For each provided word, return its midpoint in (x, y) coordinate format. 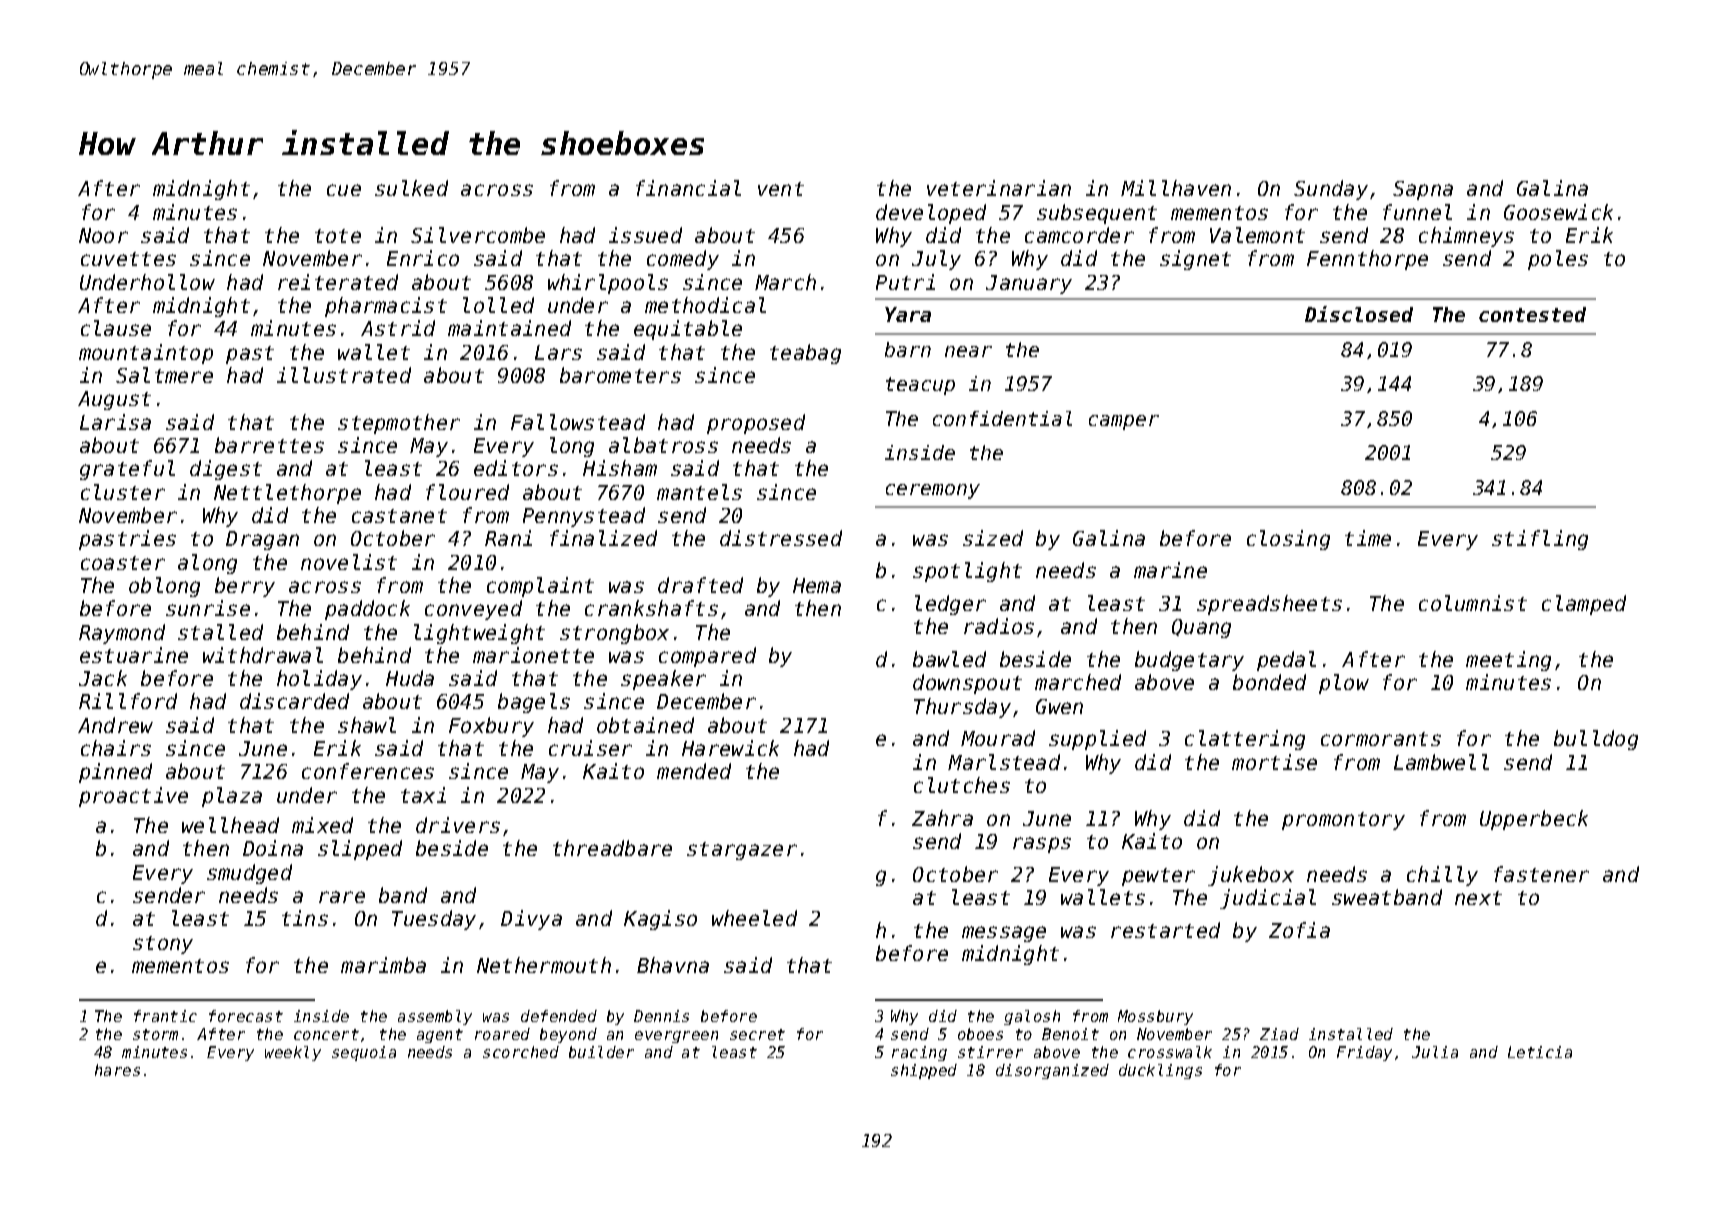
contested (1532, 314)
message (1004, 934)
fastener (1541, 874)
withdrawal (263, 655)
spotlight (967, 572)
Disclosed (1359, 314)
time (1368, 538)
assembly (435, 1017)
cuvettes (128, 259)
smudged (249, 874)
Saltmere (164, 375)
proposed (756, 424)
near (968, 351)
